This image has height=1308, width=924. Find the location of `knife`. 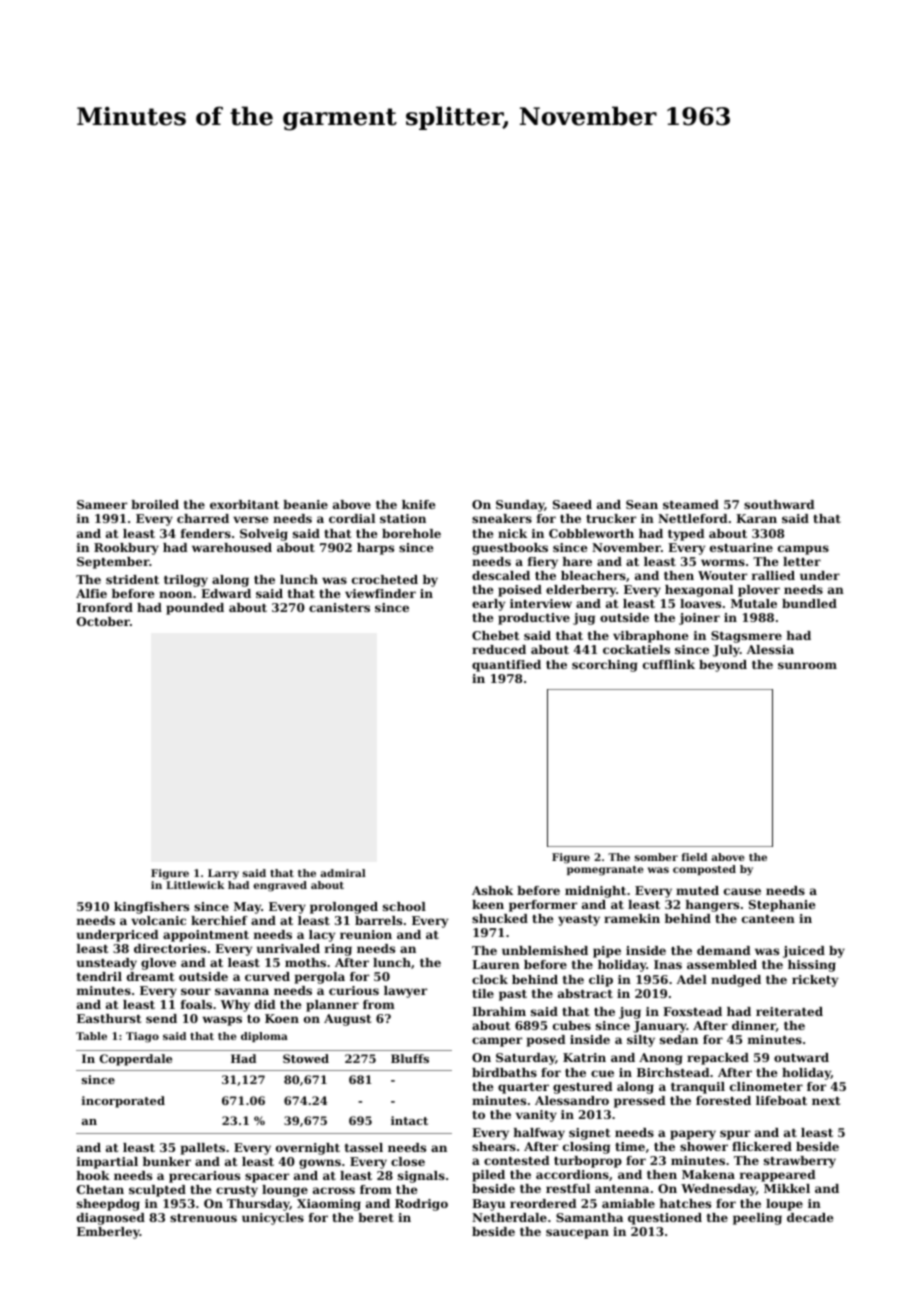

knife is located at coordinates (418, 504).
